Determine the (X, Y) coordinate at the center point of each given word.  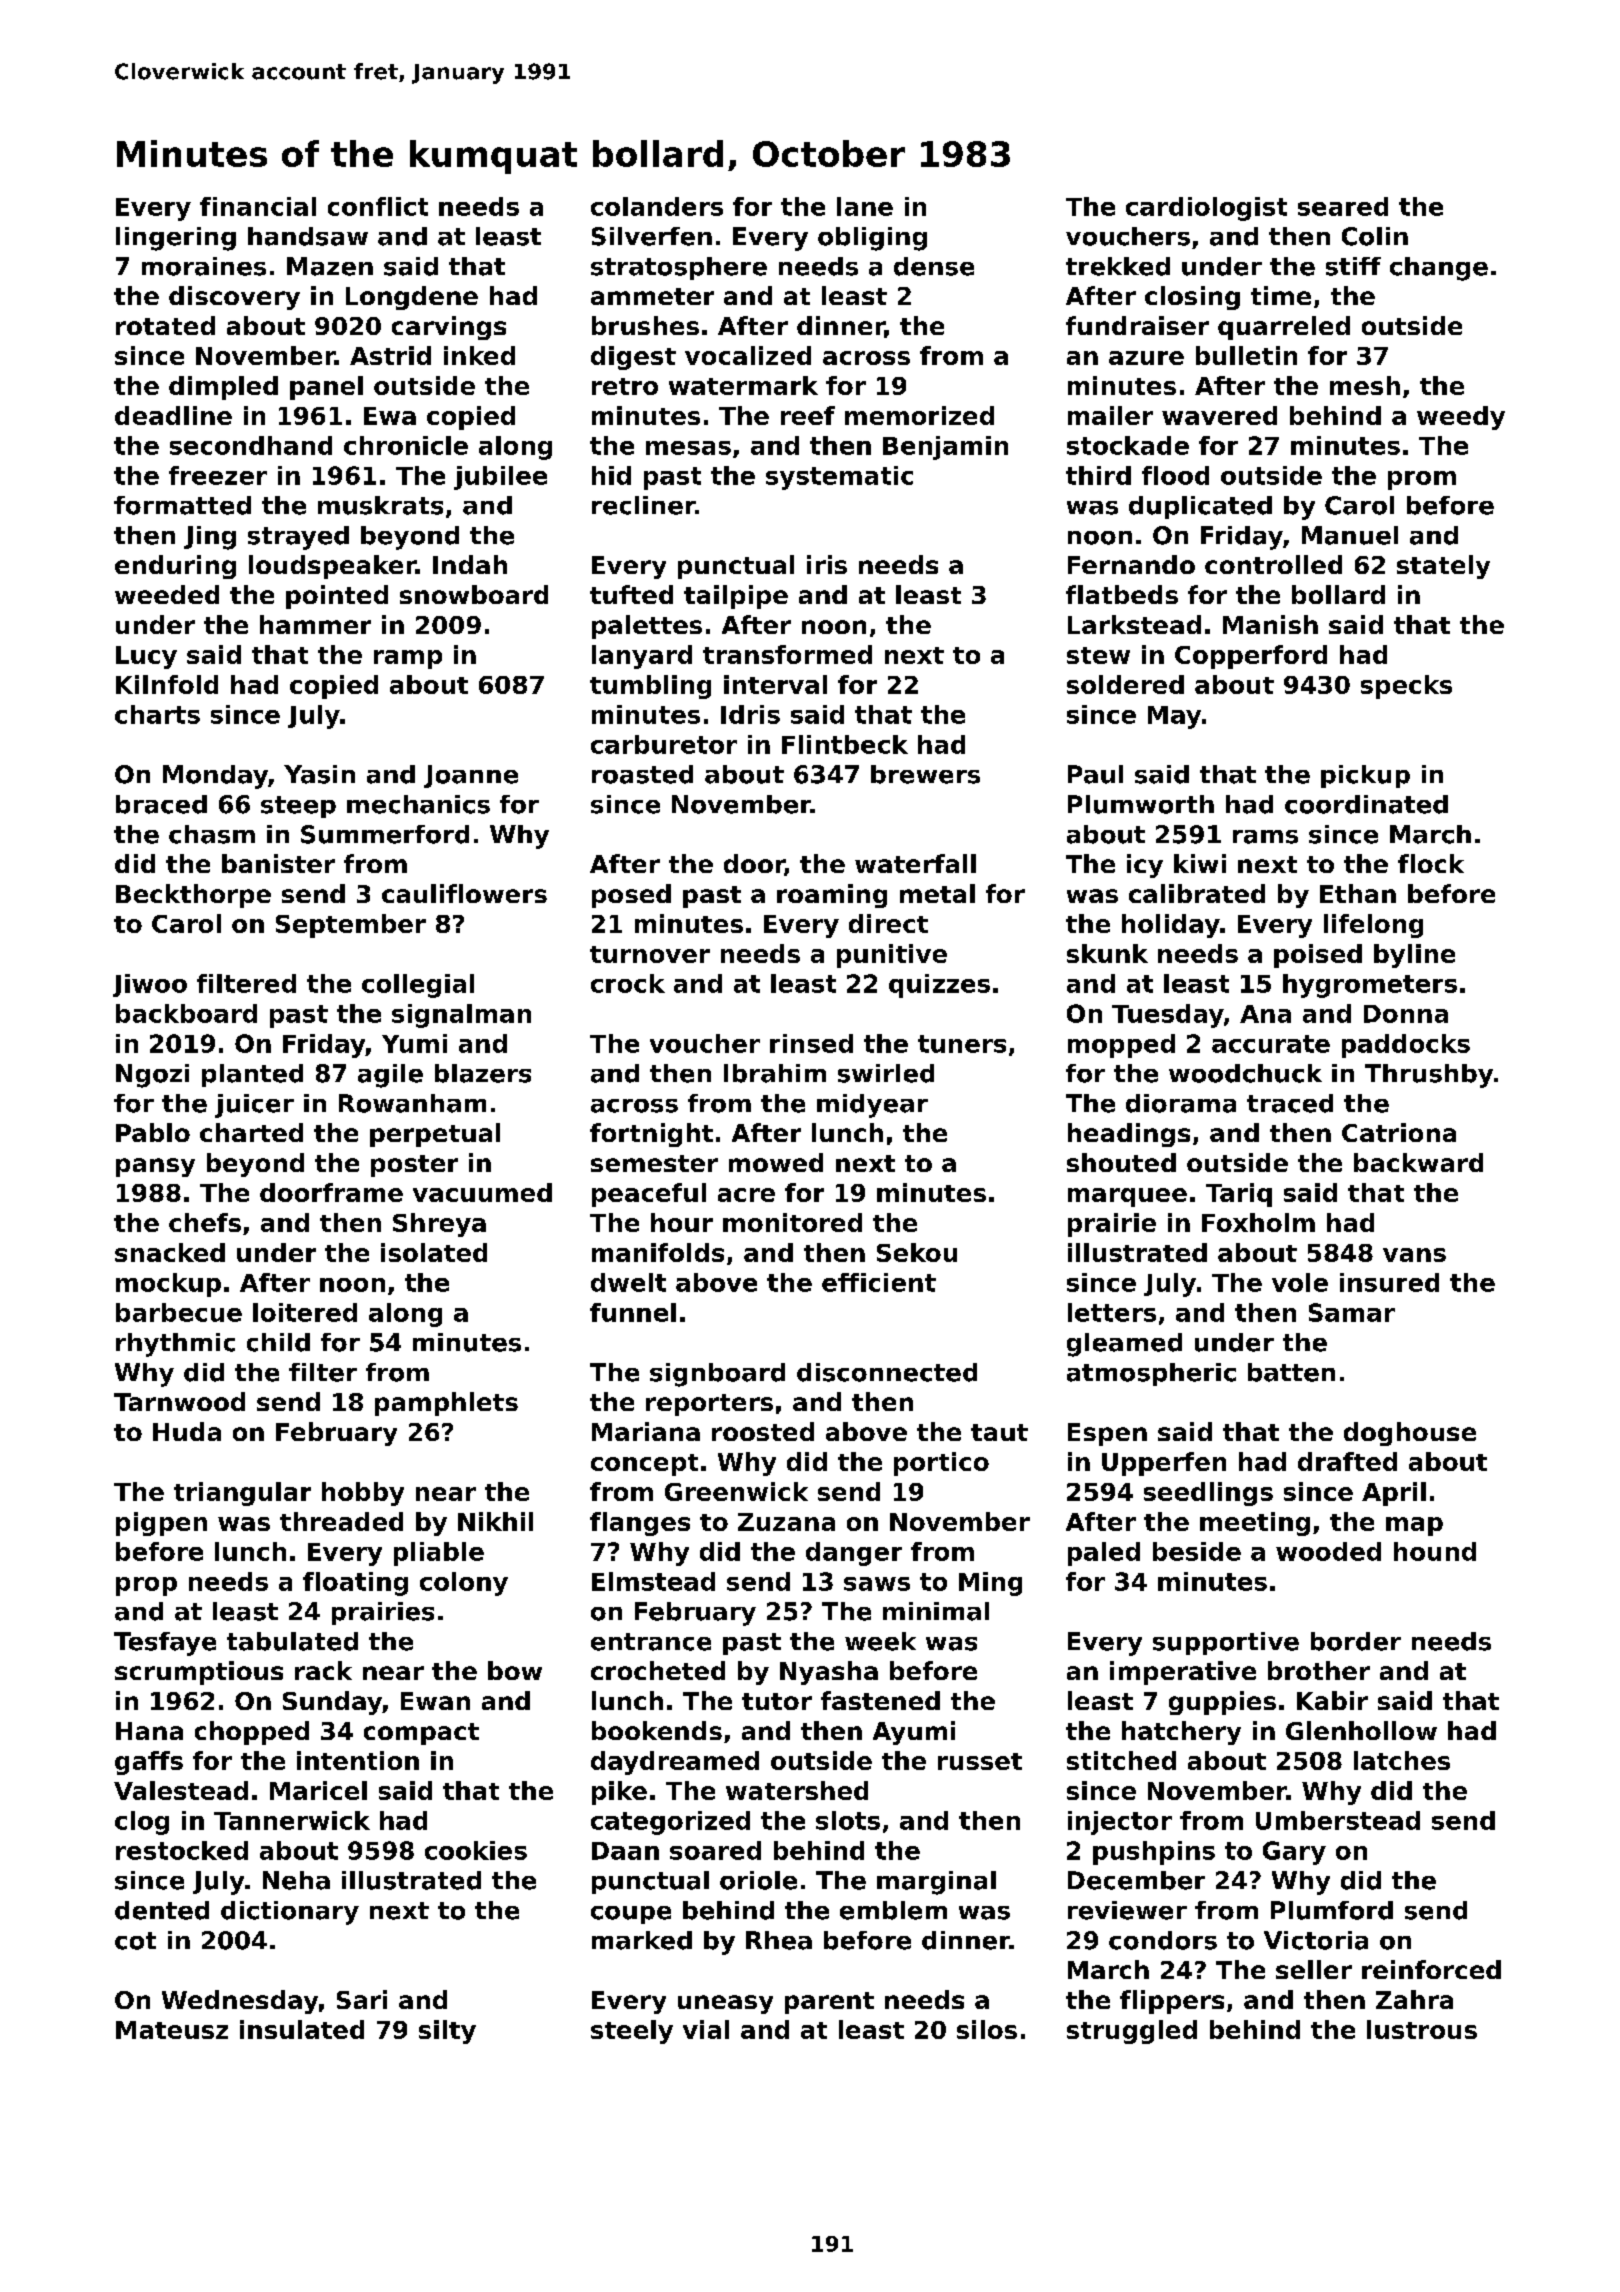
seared (1343, 206)
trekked (1118, 266)
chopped (252, 1733)
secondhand (251, 445)
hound (1435, 1551)
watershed (797, 1790)
